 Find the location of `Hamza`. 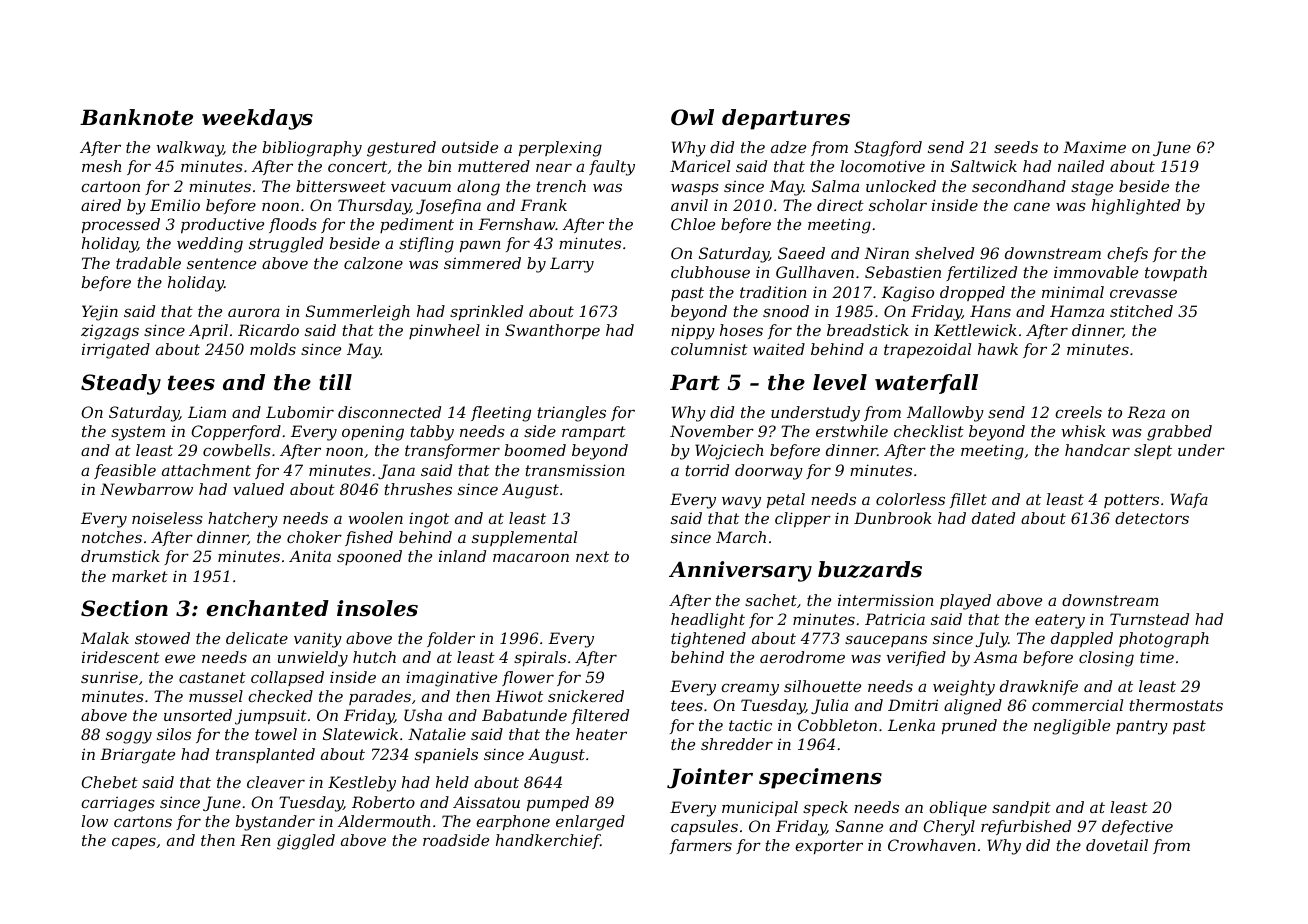

Hamza is located at coordinates (1077, 311).
